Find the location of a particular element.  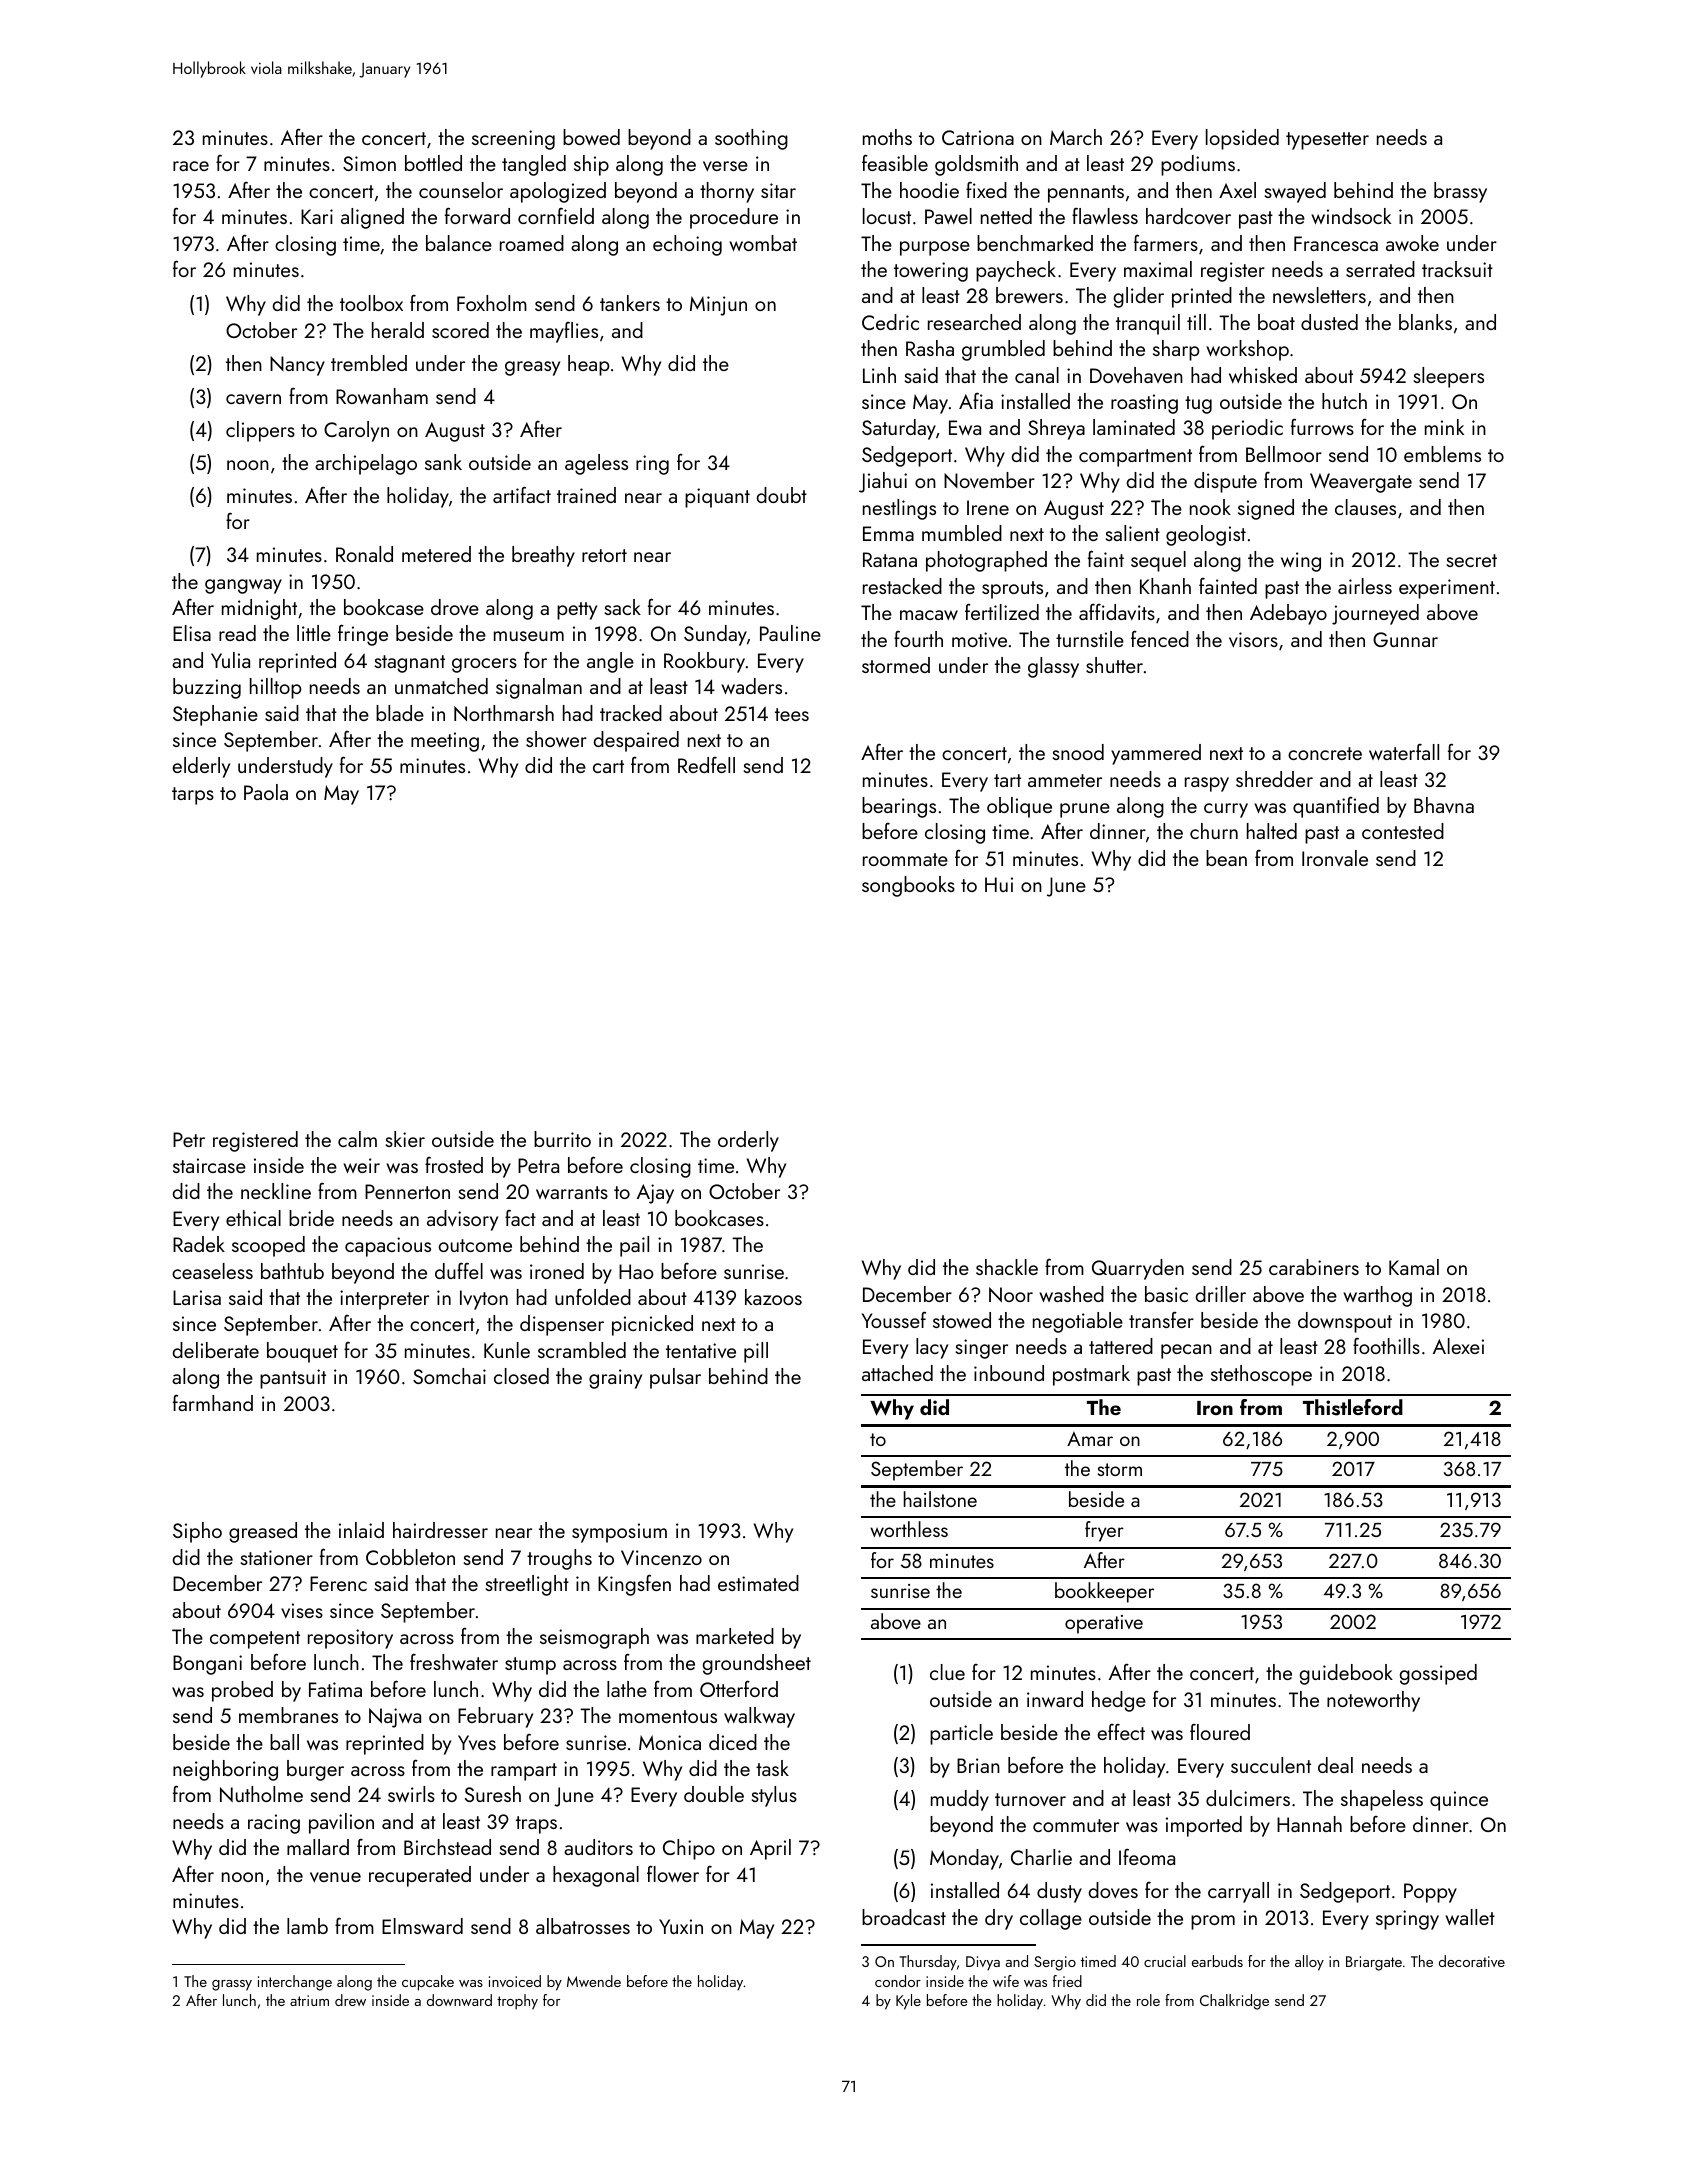

turnover is located at coordinates (1030, 1799).
